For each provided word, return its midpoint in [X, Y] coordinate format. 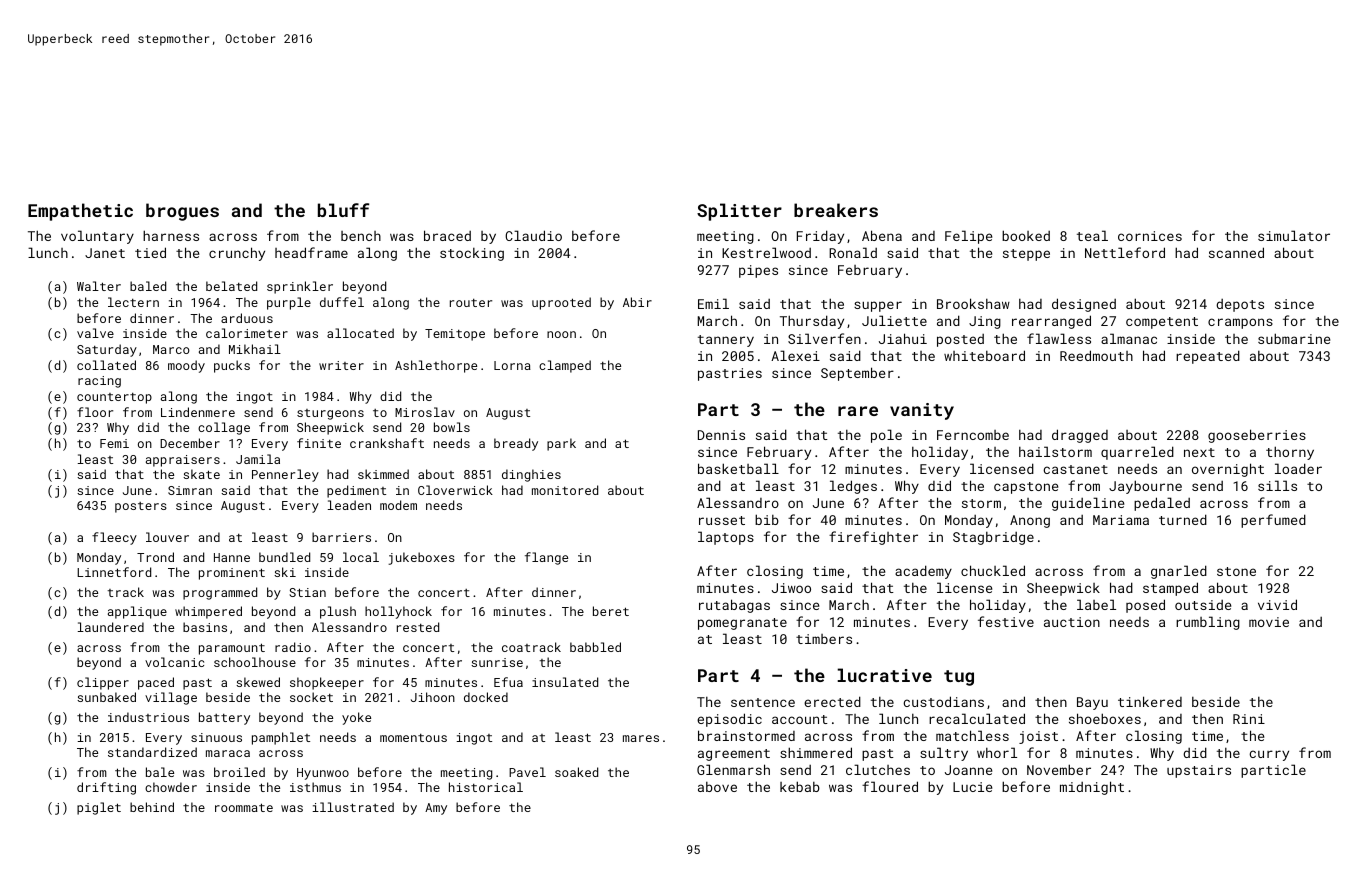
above [717, 787]
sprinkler [300, 287]
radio [293, 647]
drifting [106, 788]
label [1096, 604]
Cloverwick [455, 490]
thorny [1290, 453]
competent [1162, 323]
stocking [472, 254]
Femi [114, 443]
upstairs [1199, 771]
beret [611, 611]
